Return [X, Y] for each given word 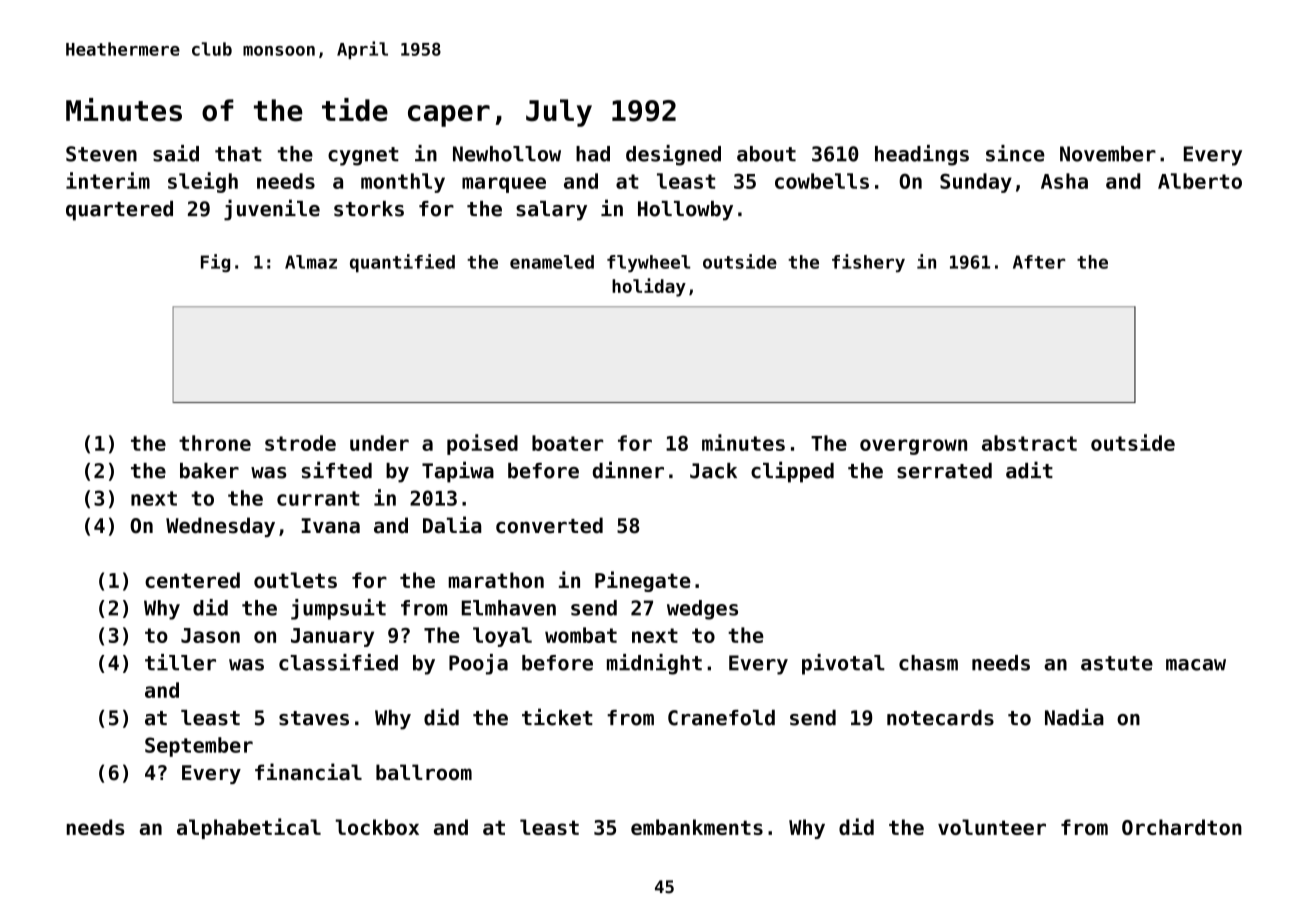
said [176, 153]
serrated [944, 471]
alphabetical [249, 828]
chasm [928, 663]
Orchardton [1182, 827]
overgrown [913, 447]
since [1015, 153]
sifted [337, 470]
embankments [697, 827]
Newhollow [507, 154]
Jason [210, 635]
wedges [702, 610]
